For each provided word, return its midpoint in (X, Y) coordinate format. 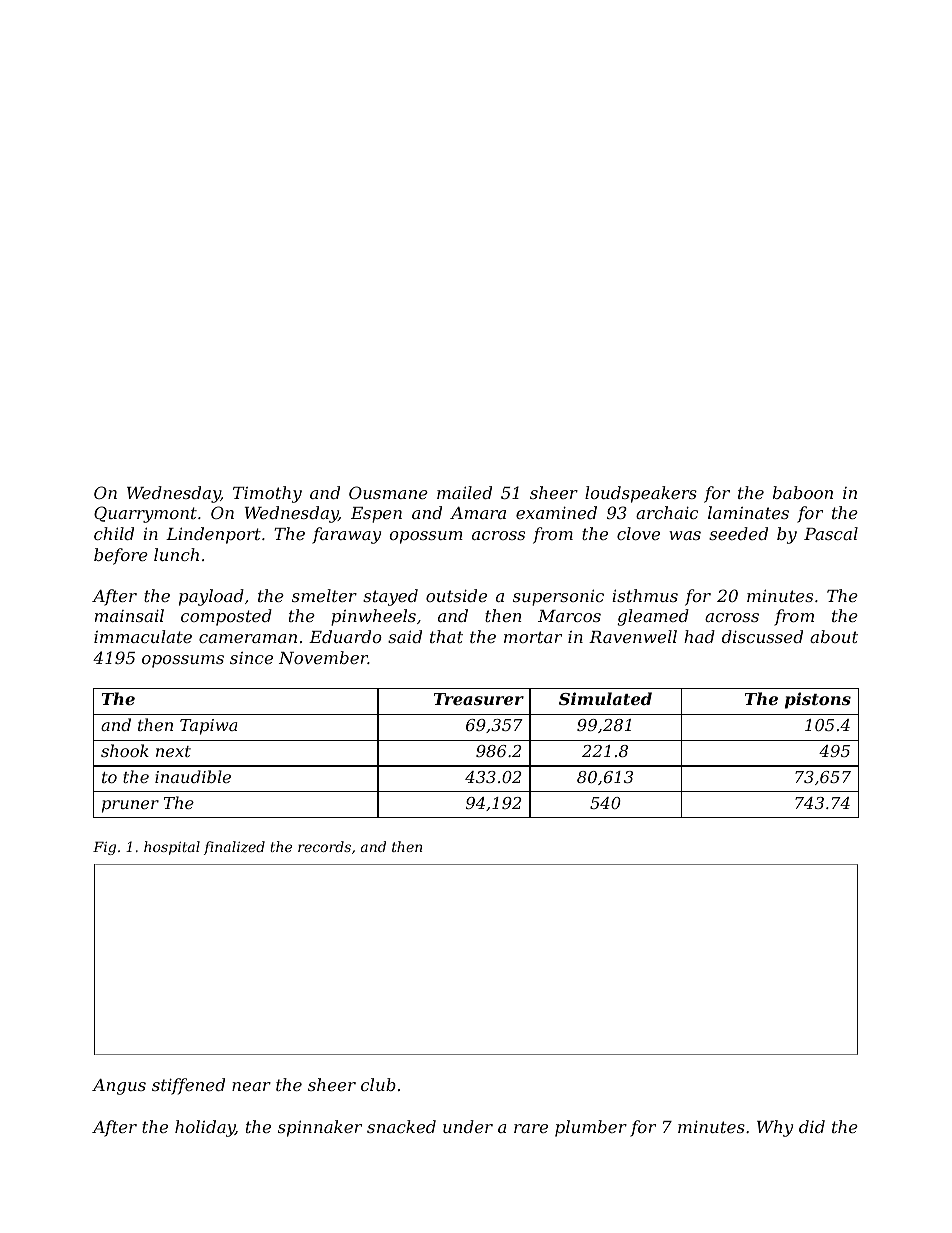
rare (531, 1128)
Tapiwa (208, 727)
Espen (376, 515)
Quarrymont (145, 514)
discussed (762, 636)
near (251, 1086)
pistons (818, 700)
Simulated (605, 698)
